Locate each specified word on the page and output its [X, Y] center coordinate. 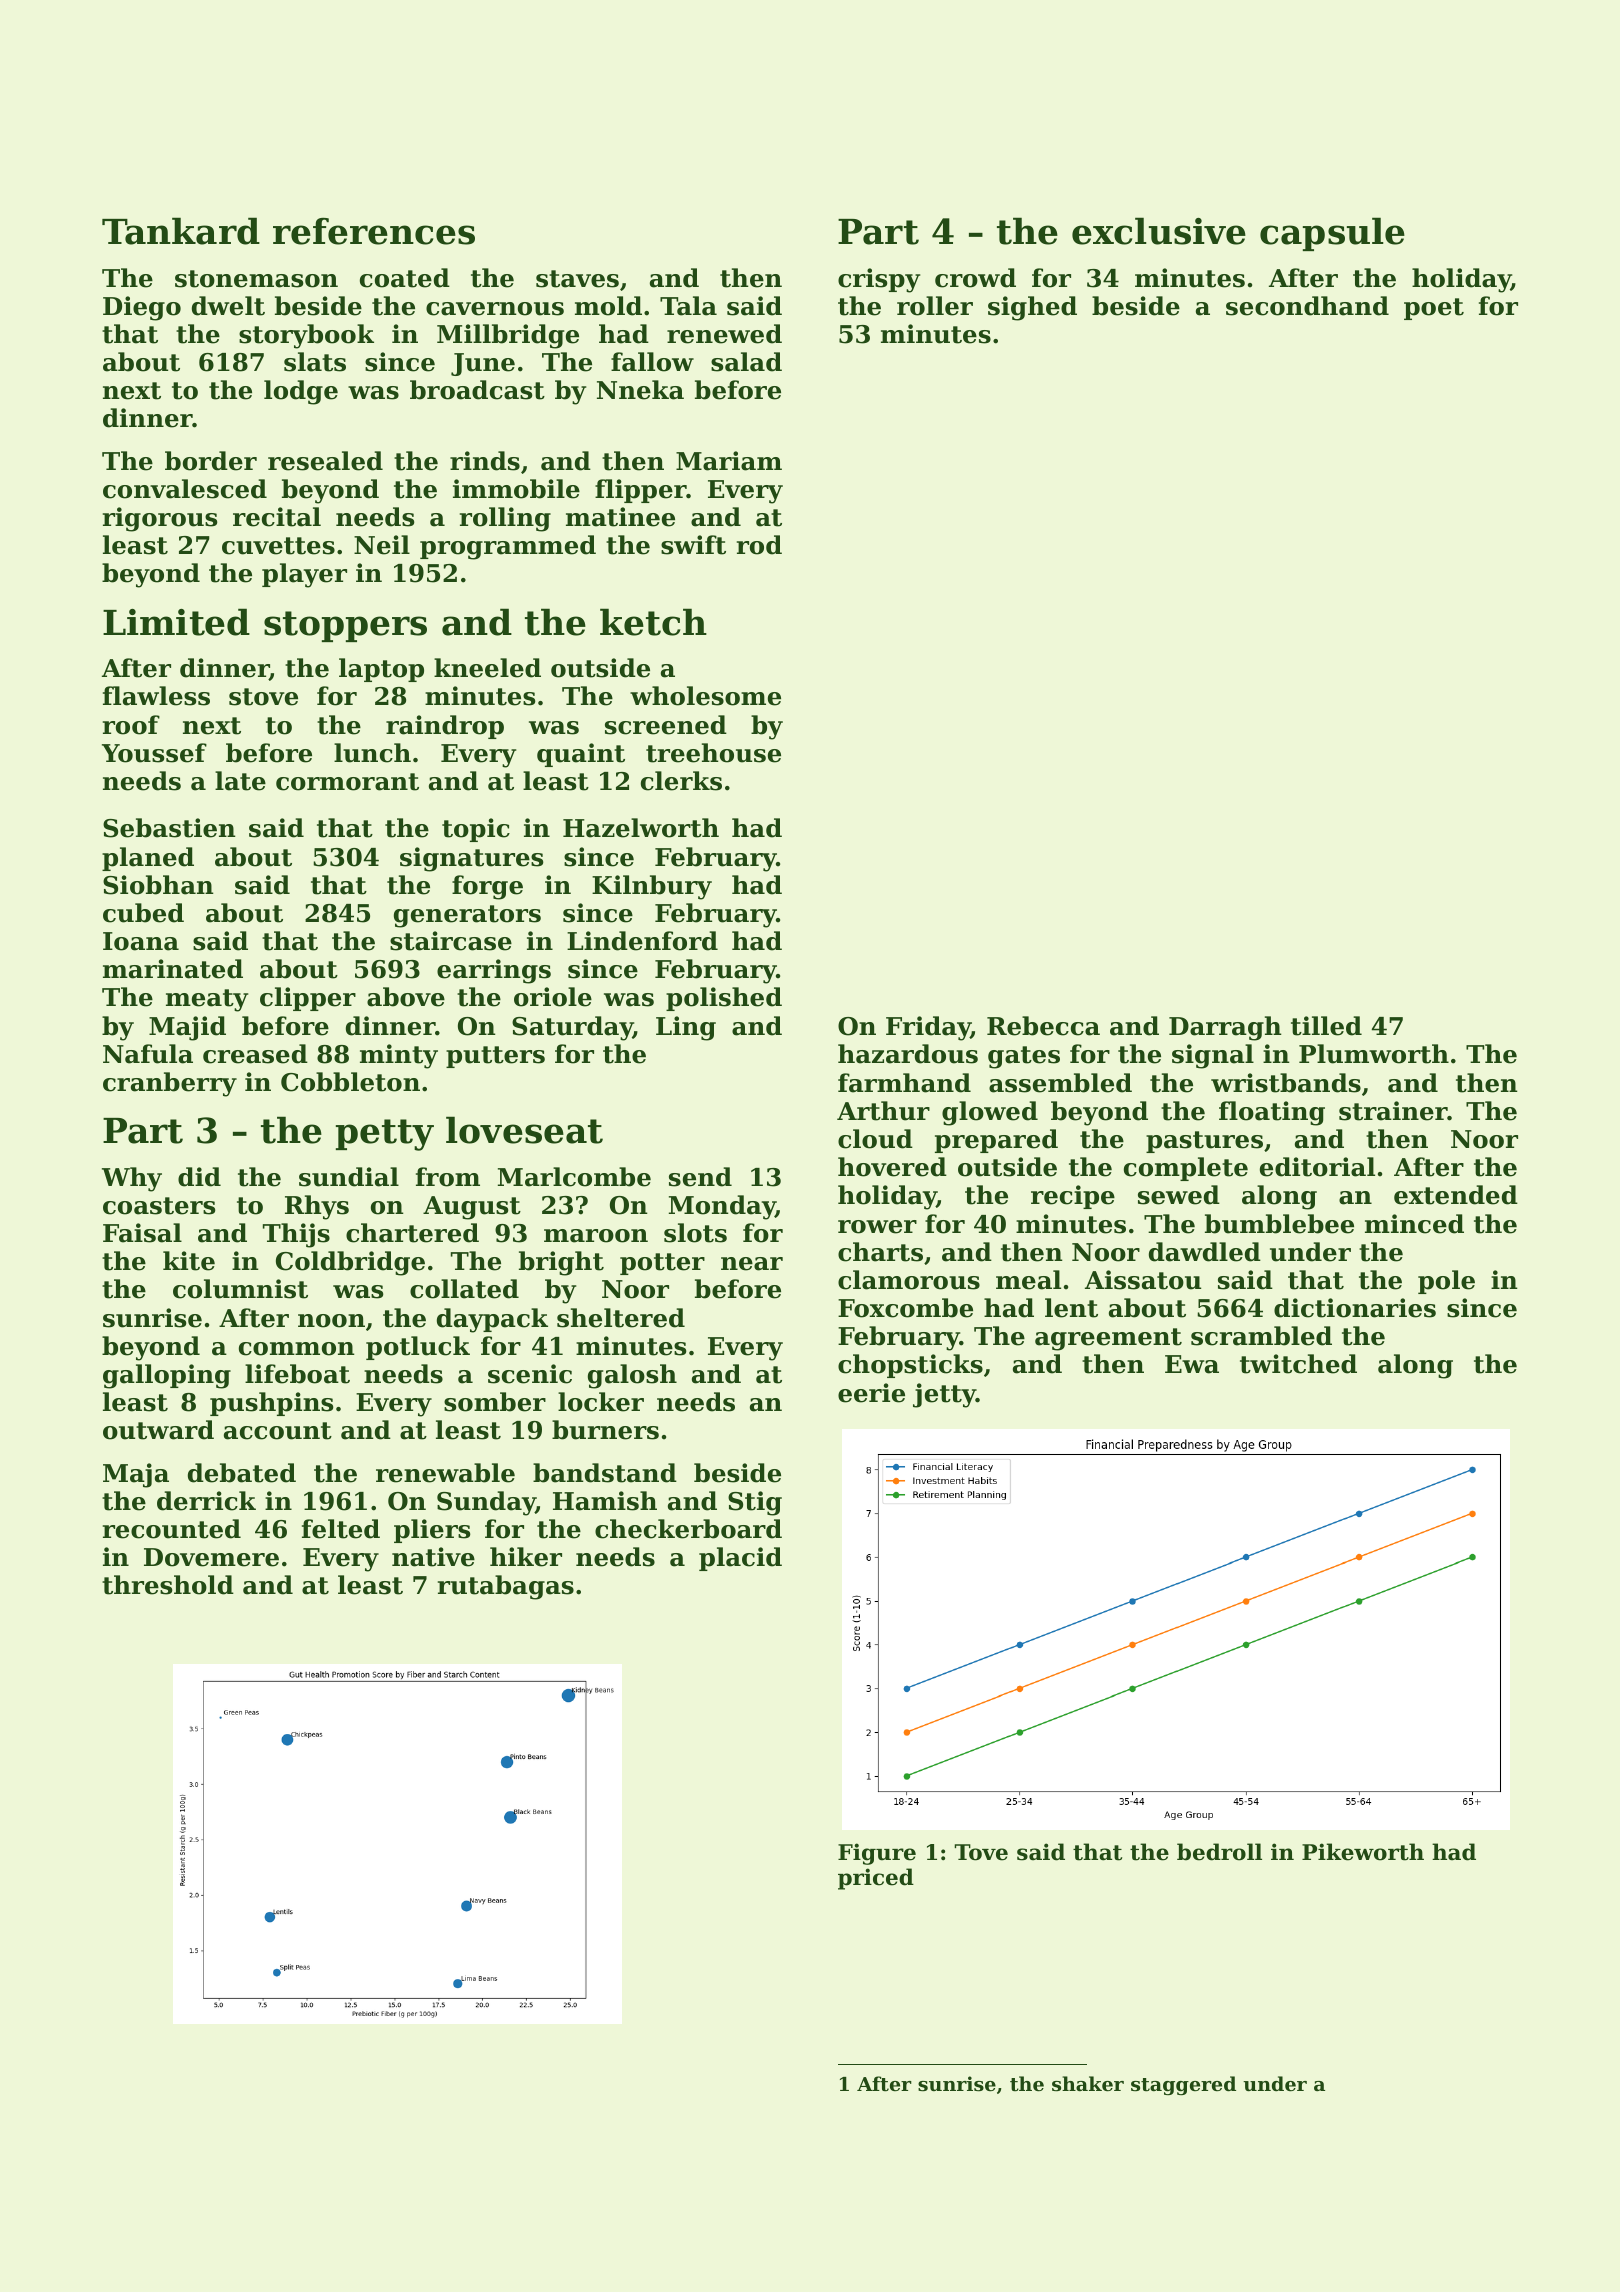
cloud [875, 1139]
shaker [1088, 2084]
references [374, 231]
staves [577, 279]
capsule [1332, 234]
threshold [168, 1585]
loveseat [524, 1130]
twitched [1298, 1364]
